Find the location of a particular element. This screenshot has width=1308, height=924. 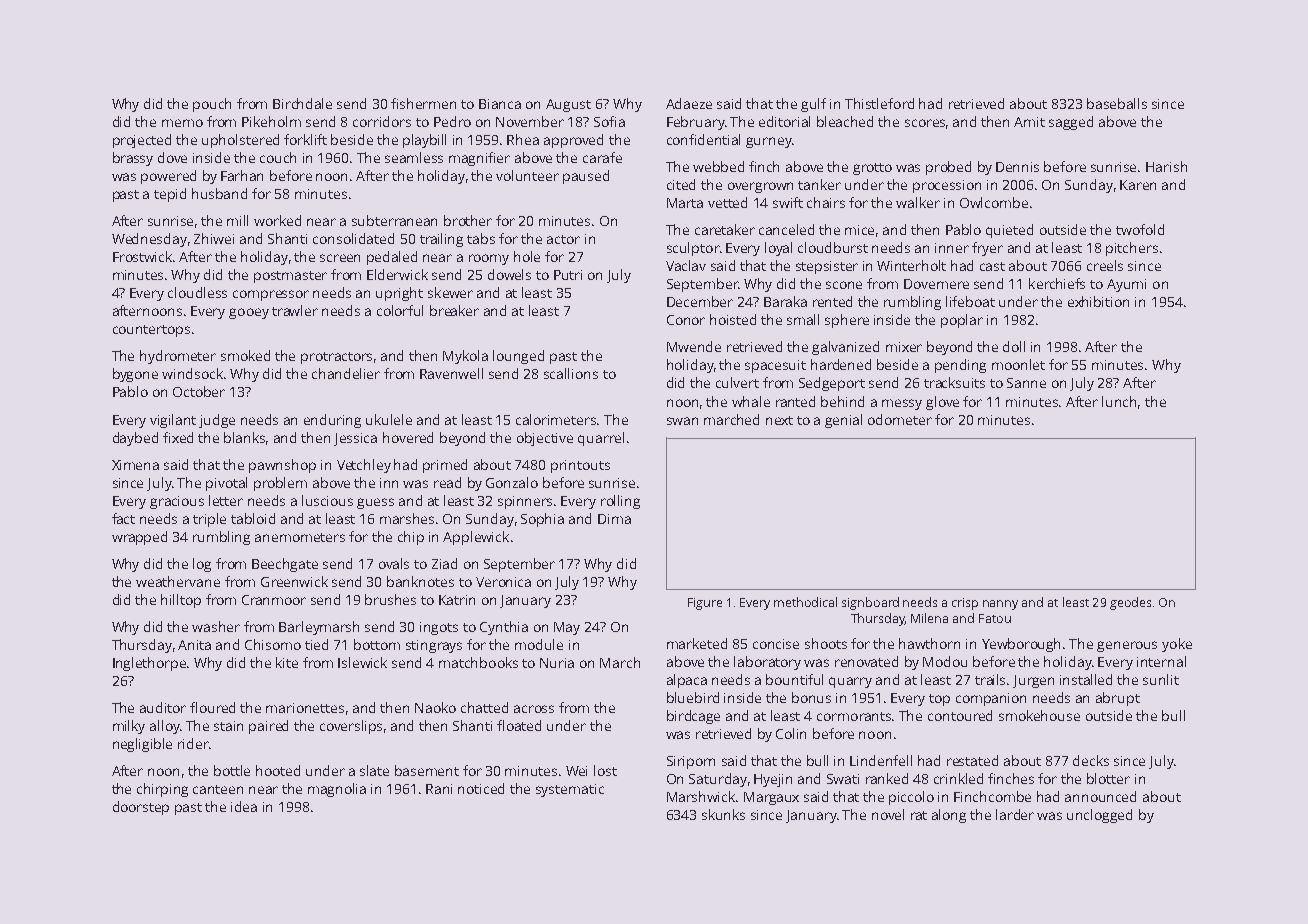

chandelier is located at coordinates (346, 373).
